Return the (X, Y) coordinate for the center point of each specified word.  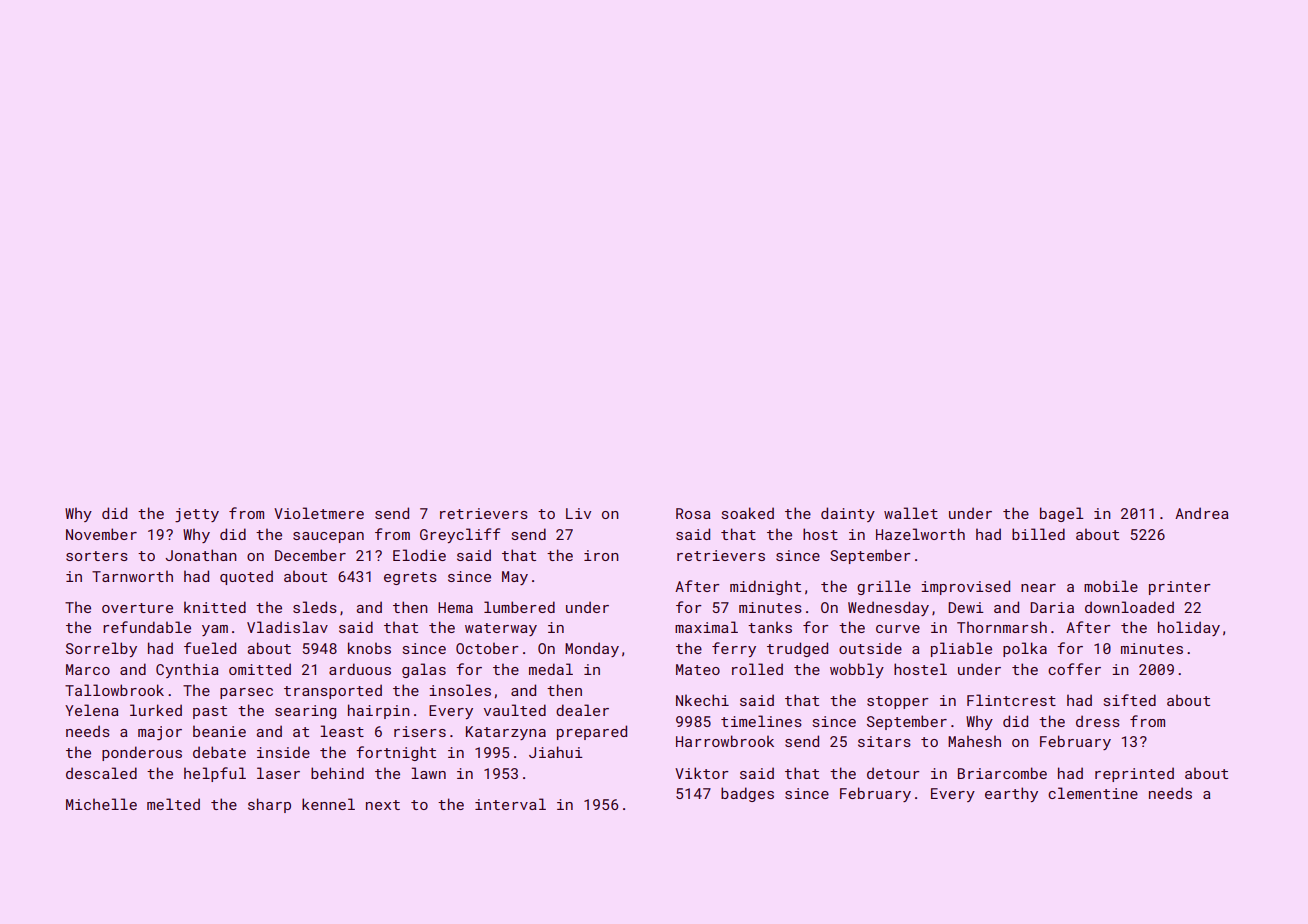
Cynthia (187, 670)
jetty (197, 515)
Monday (592, 649)
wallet (911, 513)
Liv (578, 513)
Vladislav (287, 627)
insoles (460, 690)
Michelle (101, 804)
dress (1098, 721)
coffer (1074, 669)
